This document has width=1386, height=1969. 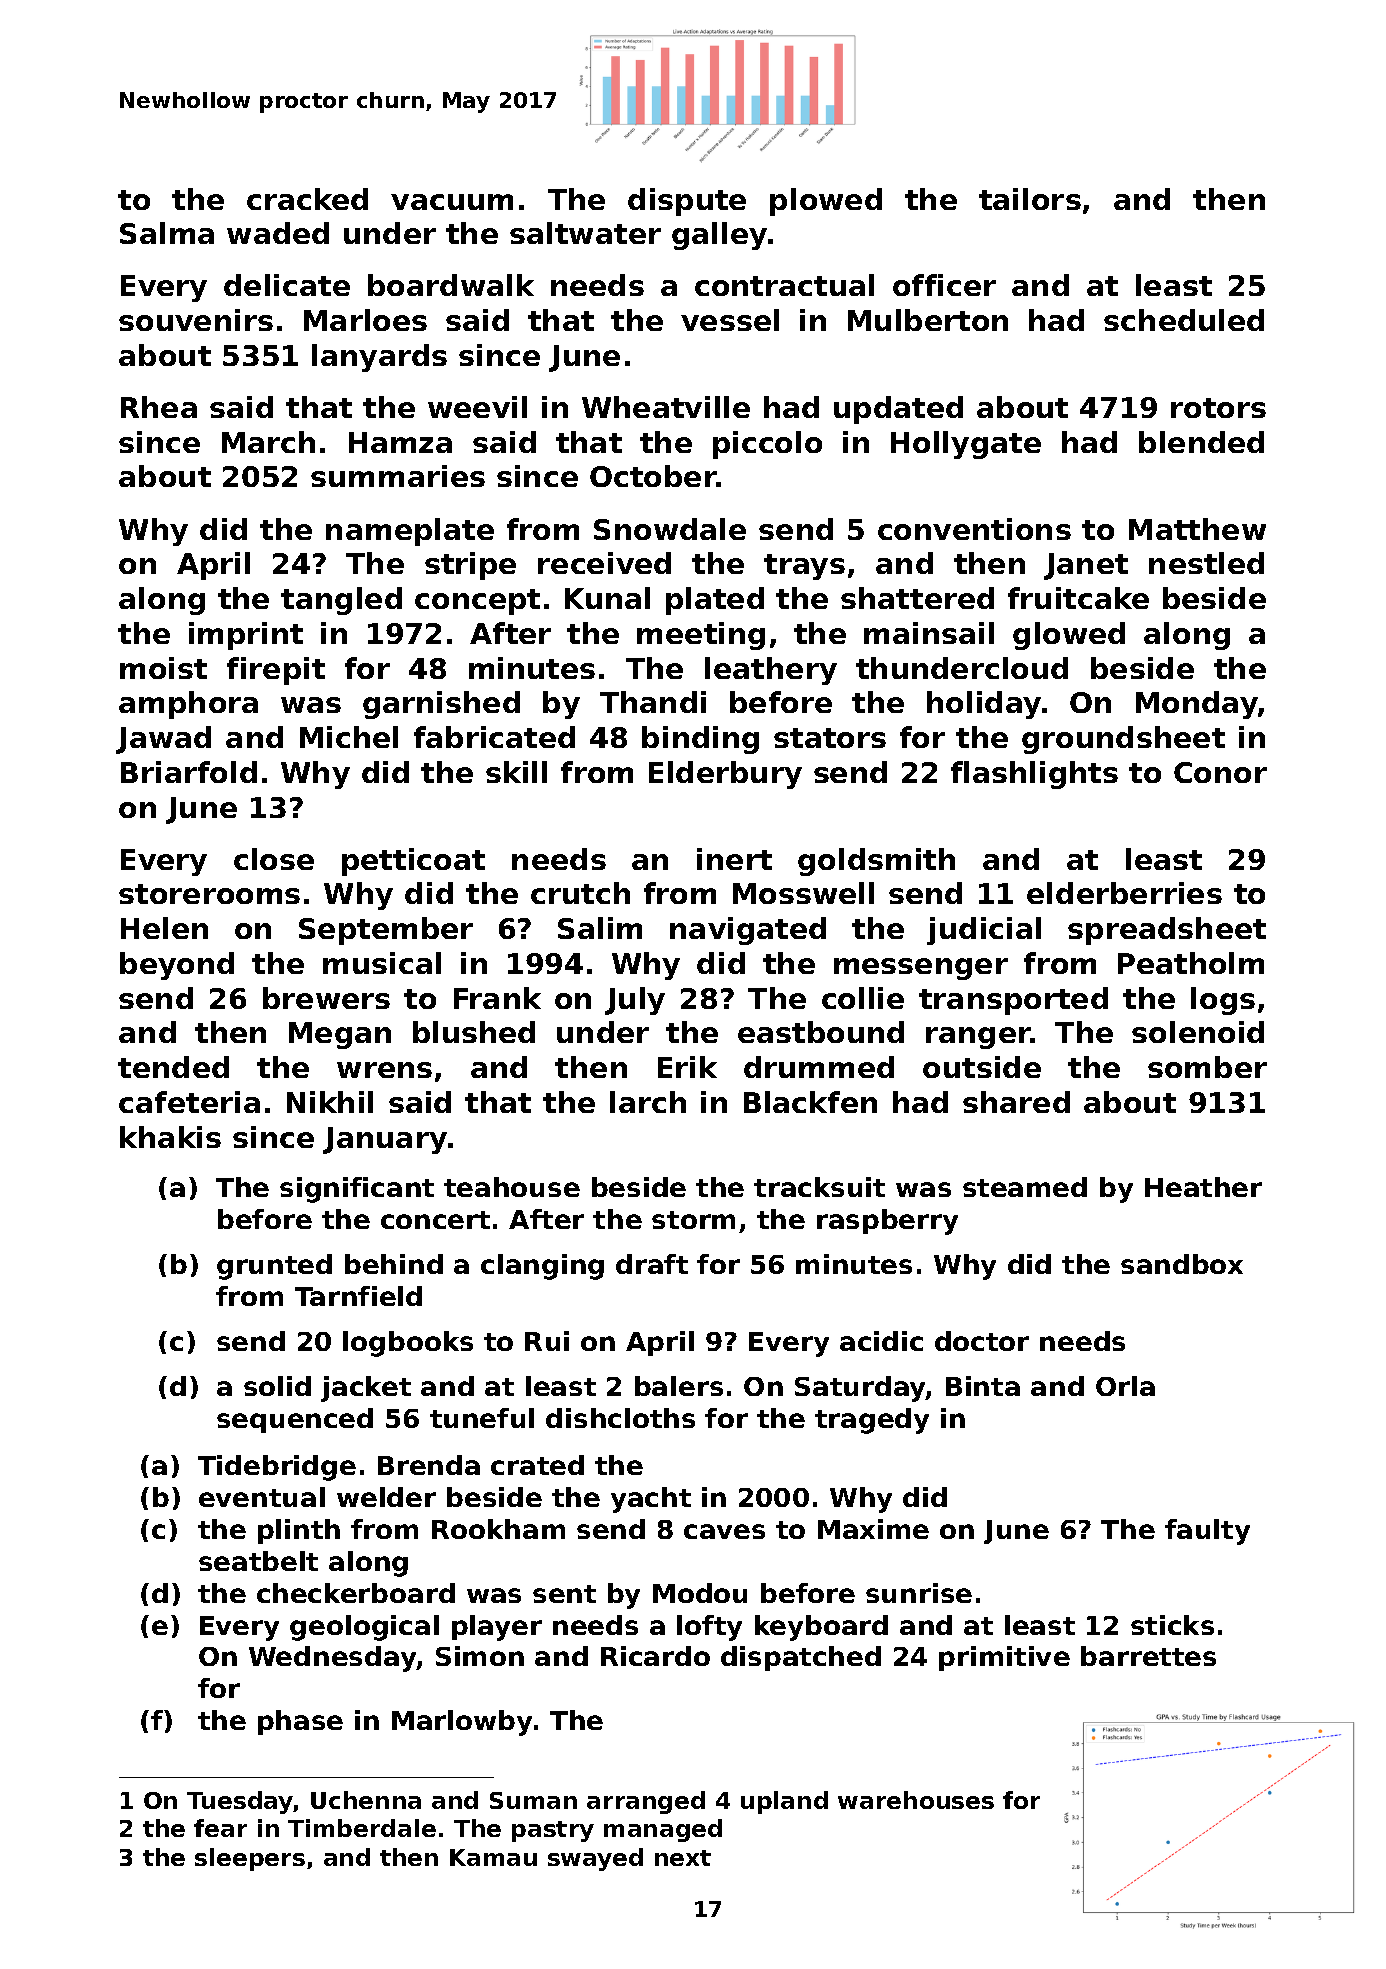 What do you see at coordinates (683, 1858) in the document?
I see `next` at bounding box center [683, 1858].
